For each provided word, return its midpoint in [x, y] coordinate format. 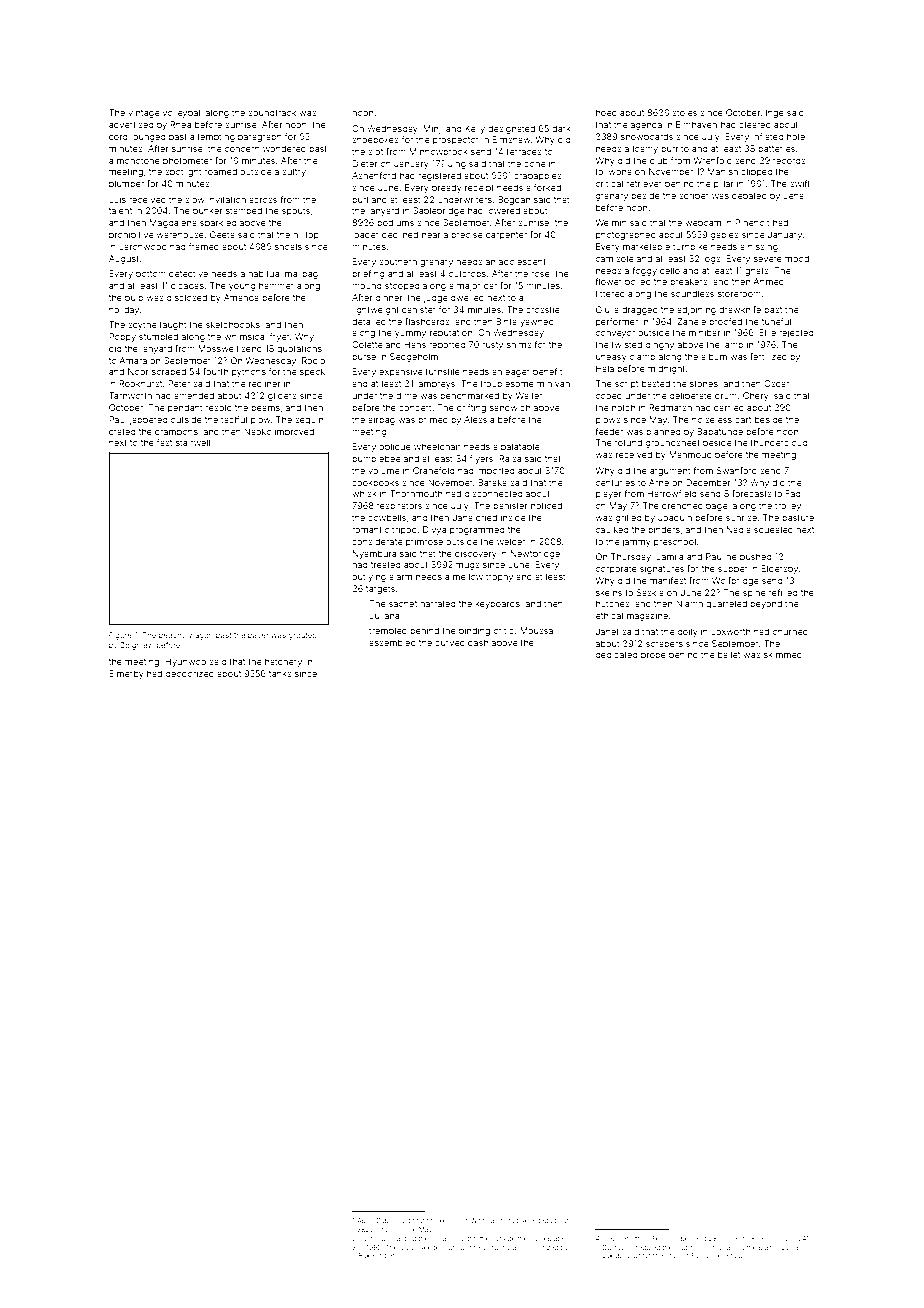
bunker [207, 210]
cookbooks [375, 482]
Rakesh [370, 1255]
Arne [659, 482]
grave [409, 1249]
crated [122, 431]
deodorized [190, 673]
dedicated [617, 654]
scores [730, 1239]
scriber [694, 195]
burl [360, 199]
